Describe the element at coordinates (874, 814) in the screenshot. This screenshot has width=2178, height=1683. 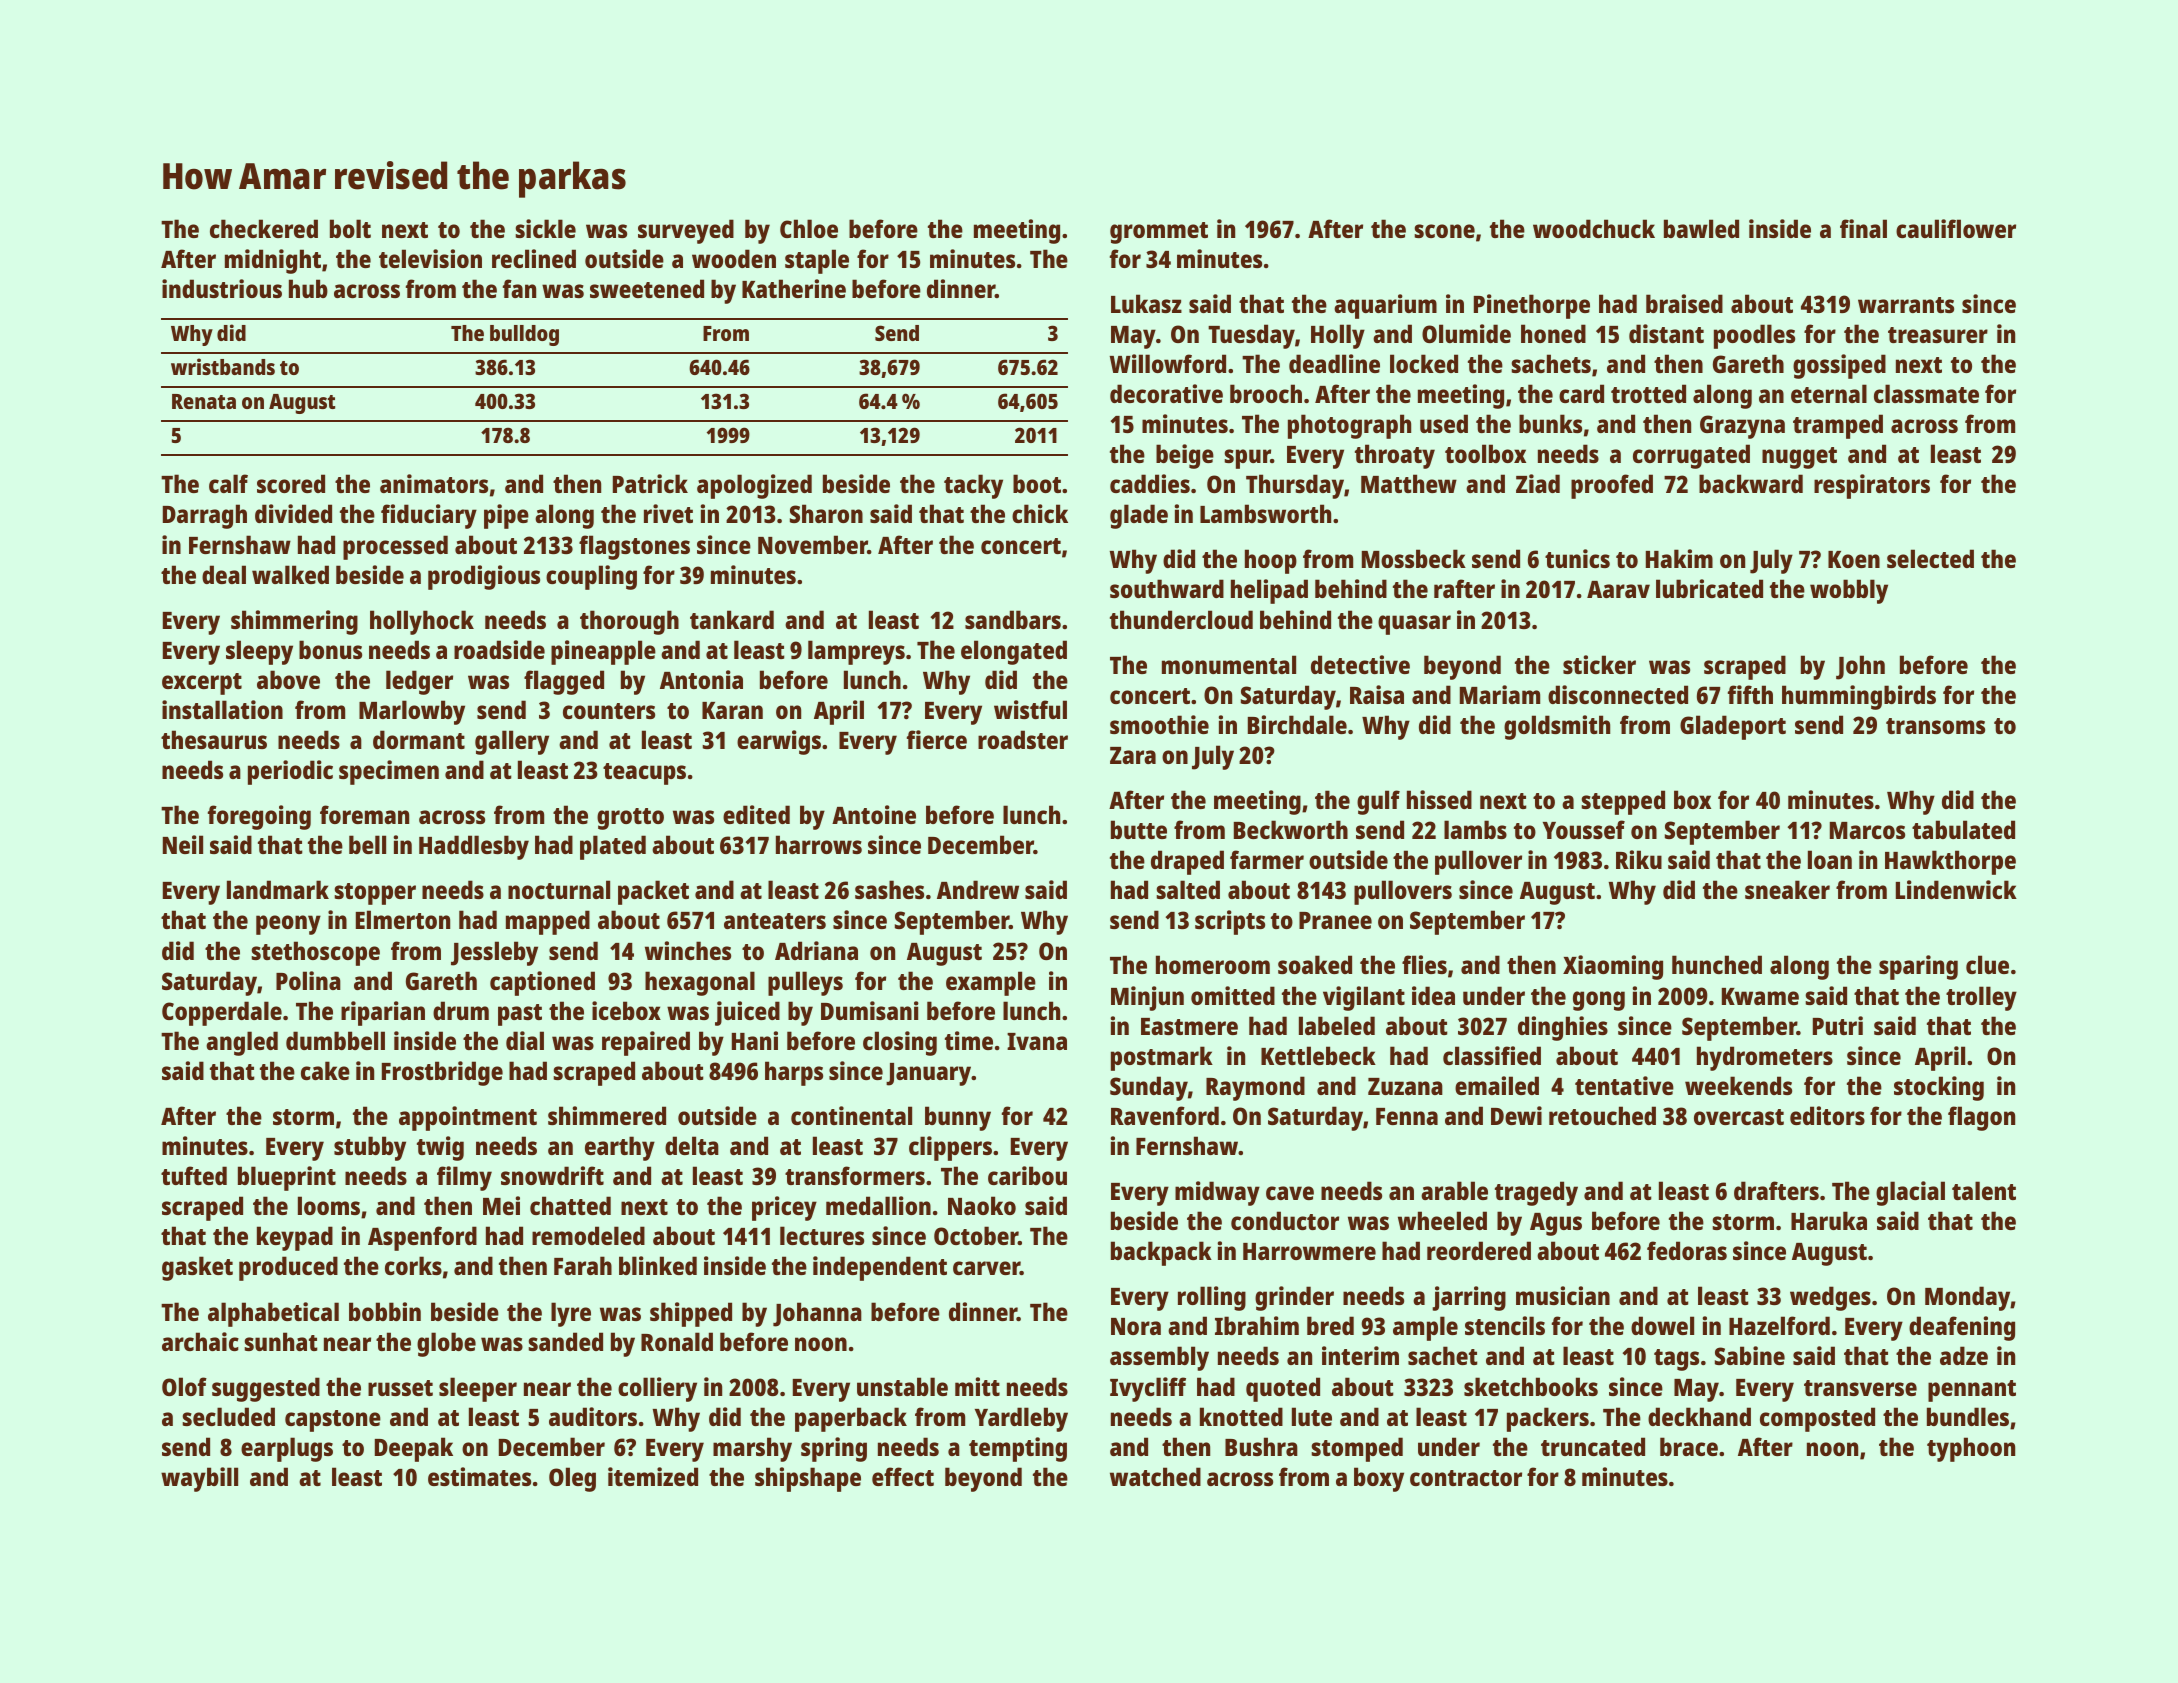
I see `Antoine` at that location.
